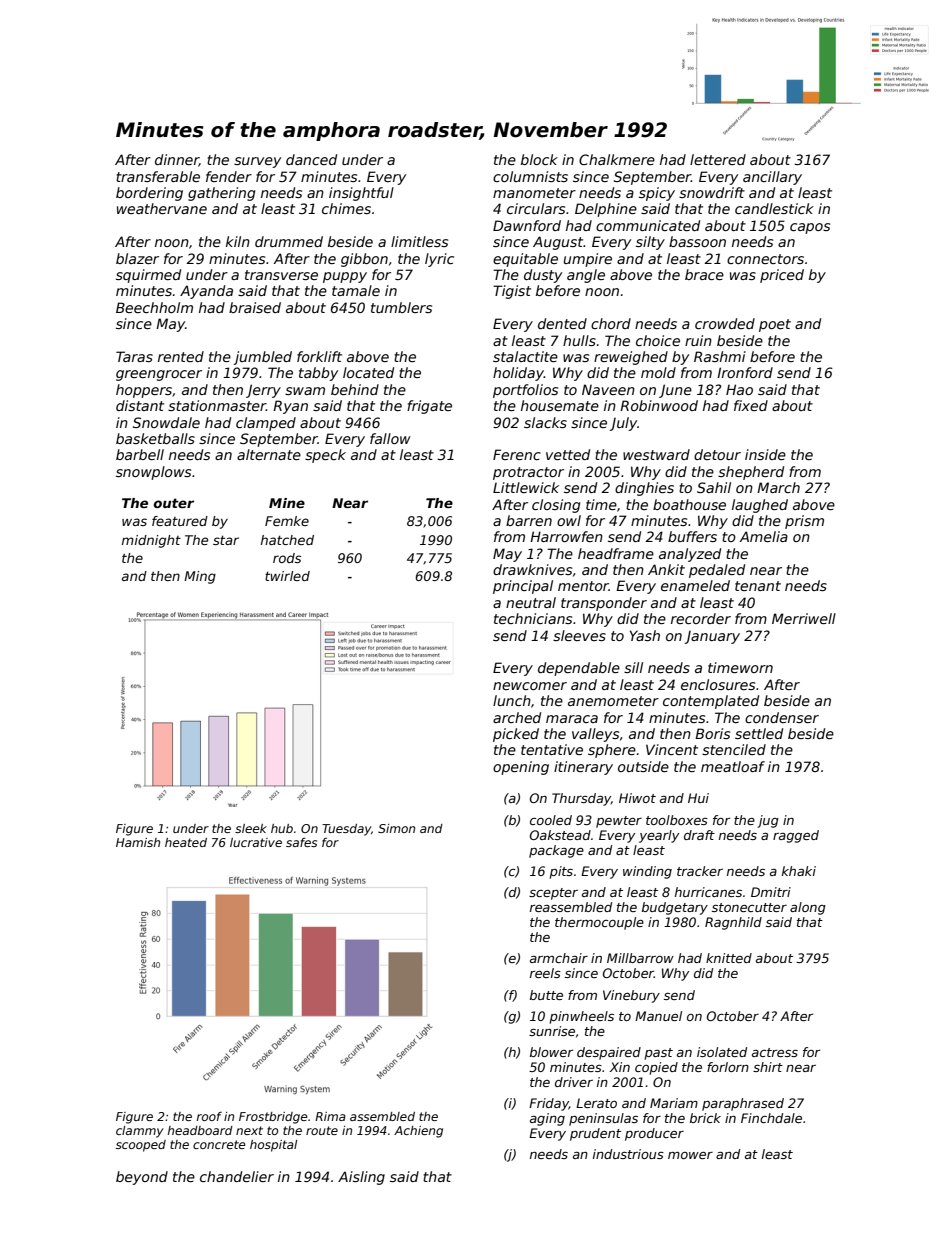  What do you see at coordinates (658, 372) in the screenshot?
I see `mold` at bounding box center [658, 372].
